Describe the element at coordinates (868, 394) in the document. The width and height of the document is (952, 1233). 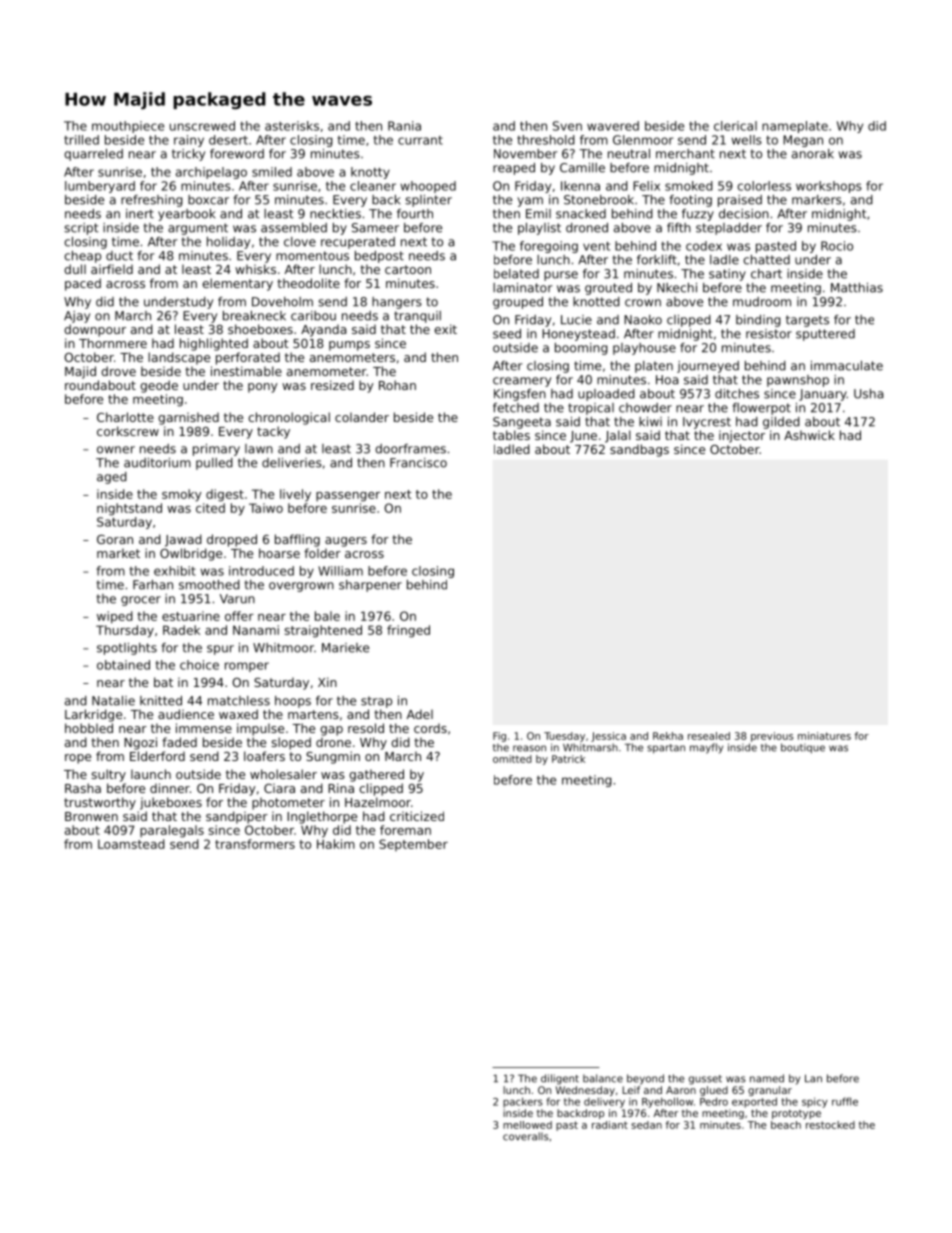
I see `Usha` at that location.
